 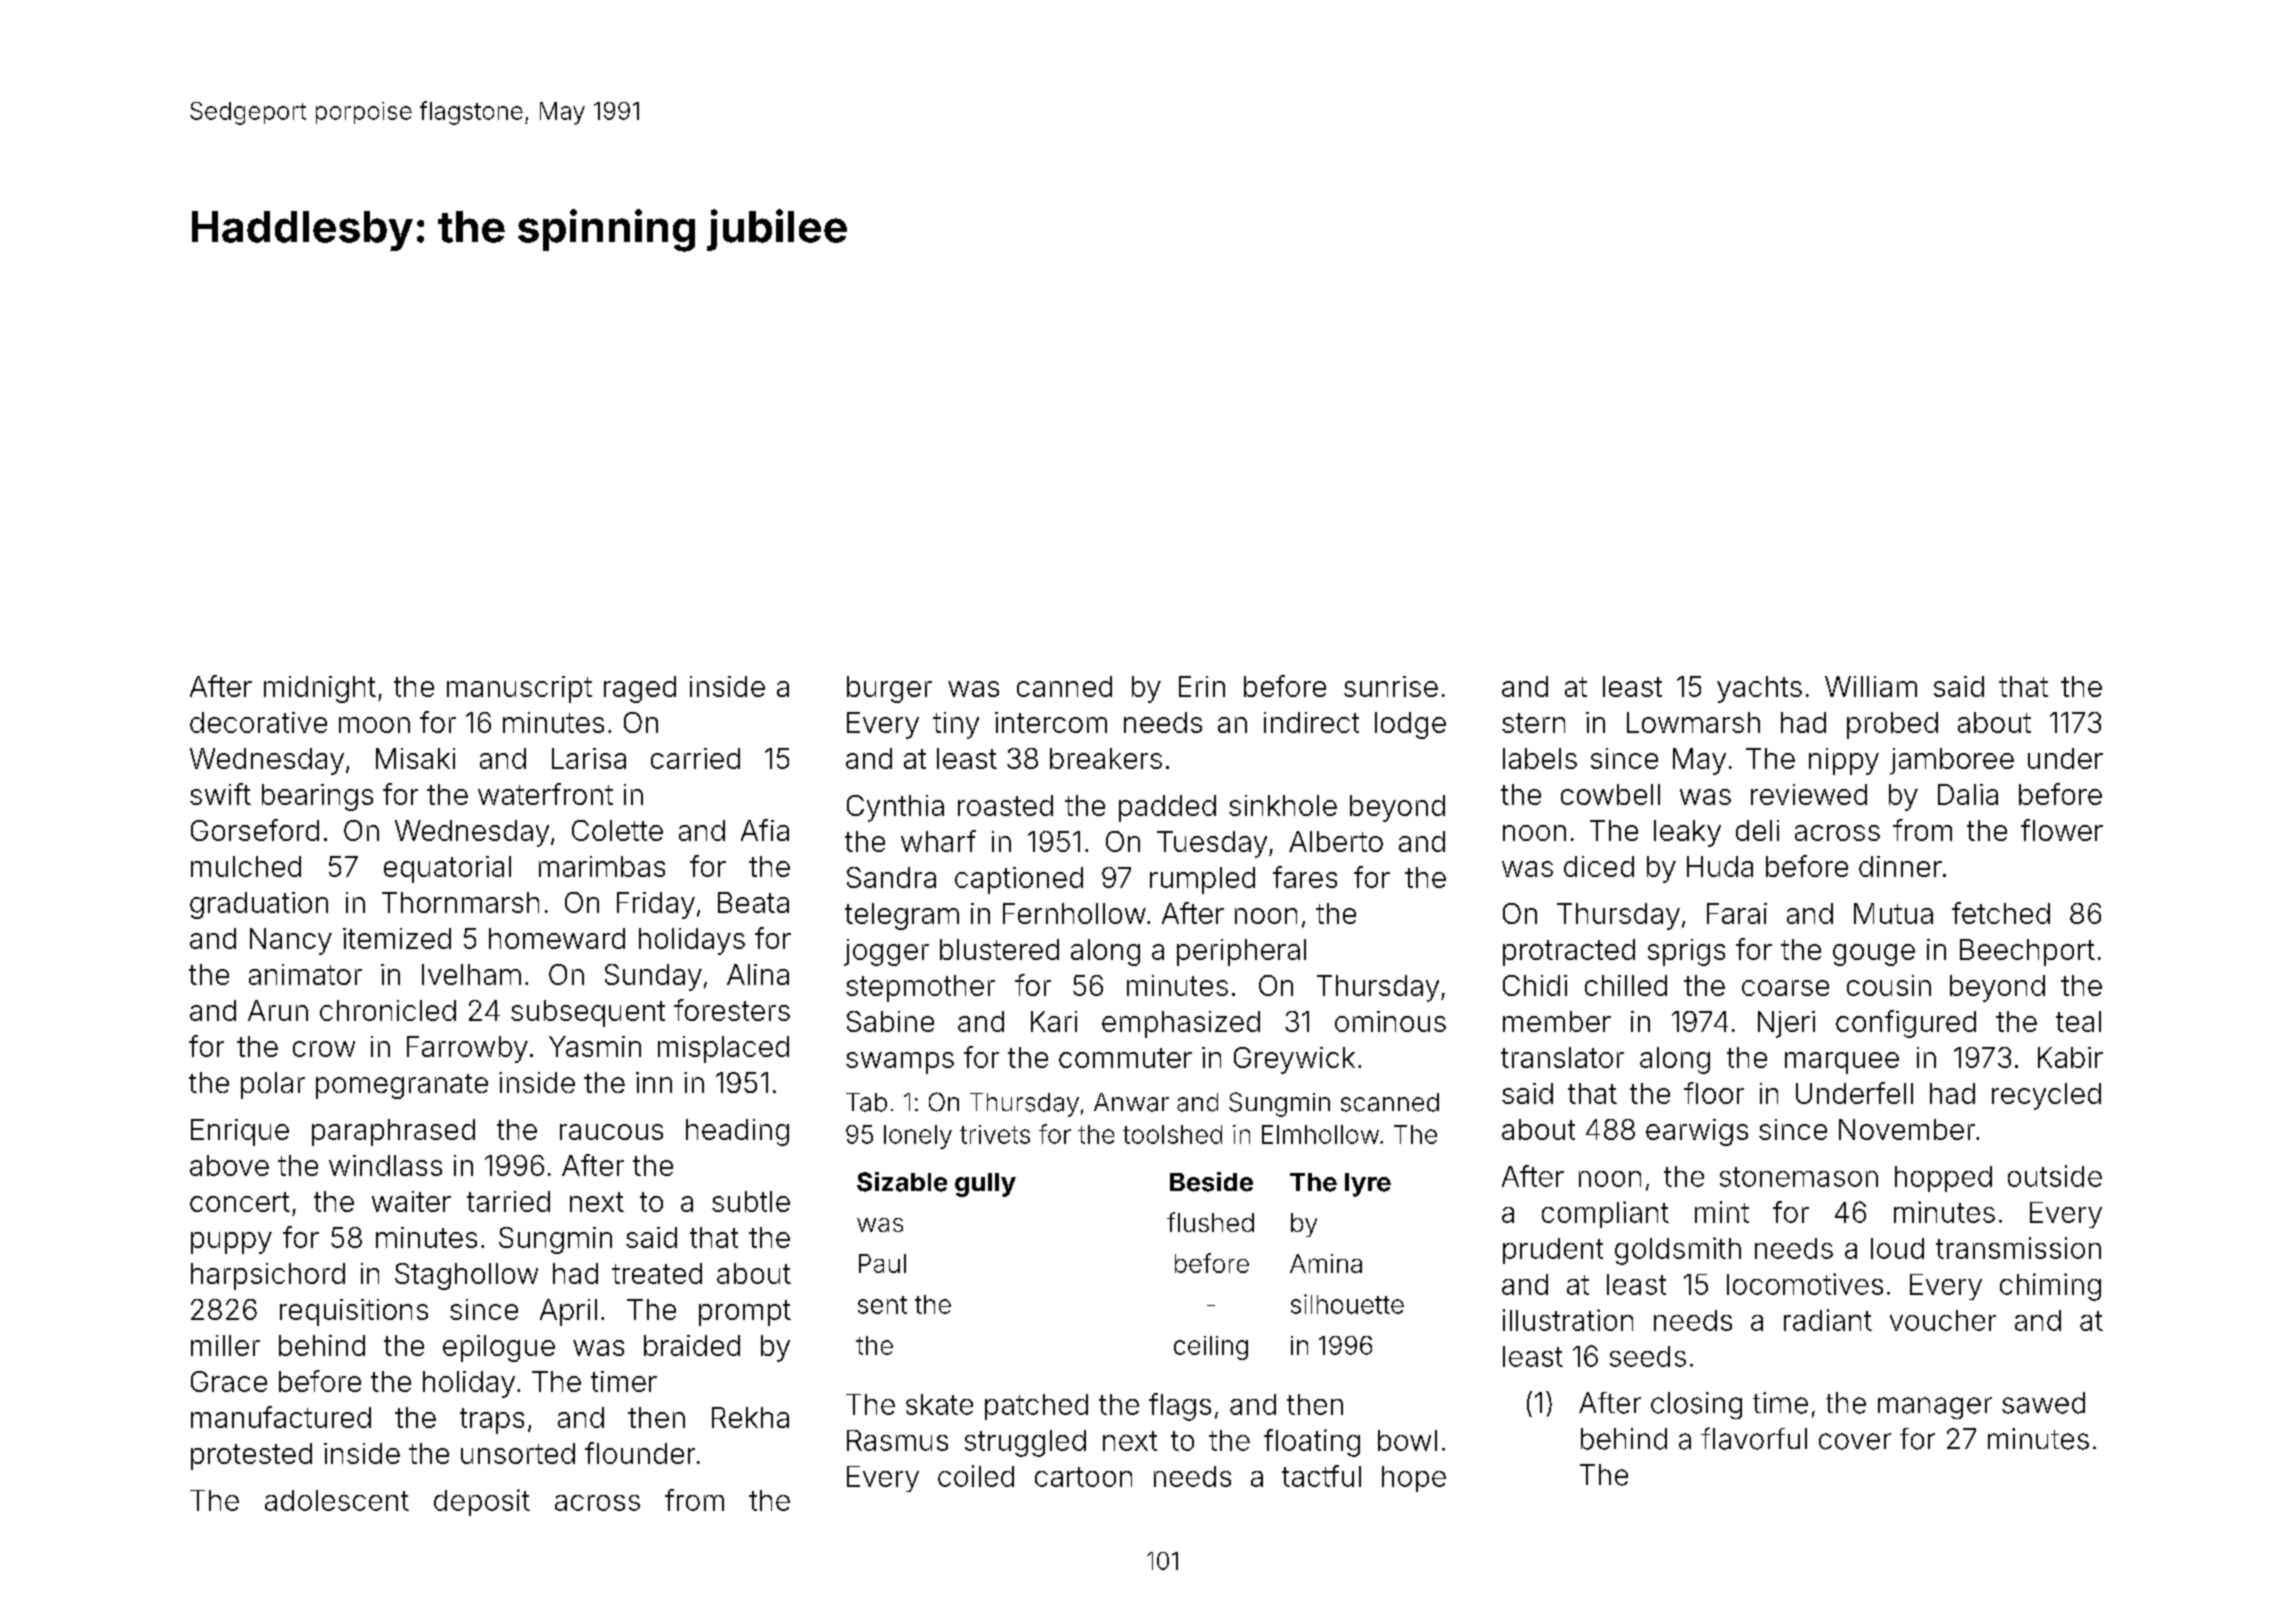 I want to click on earwigs, so click(x=1697, y=1132).
